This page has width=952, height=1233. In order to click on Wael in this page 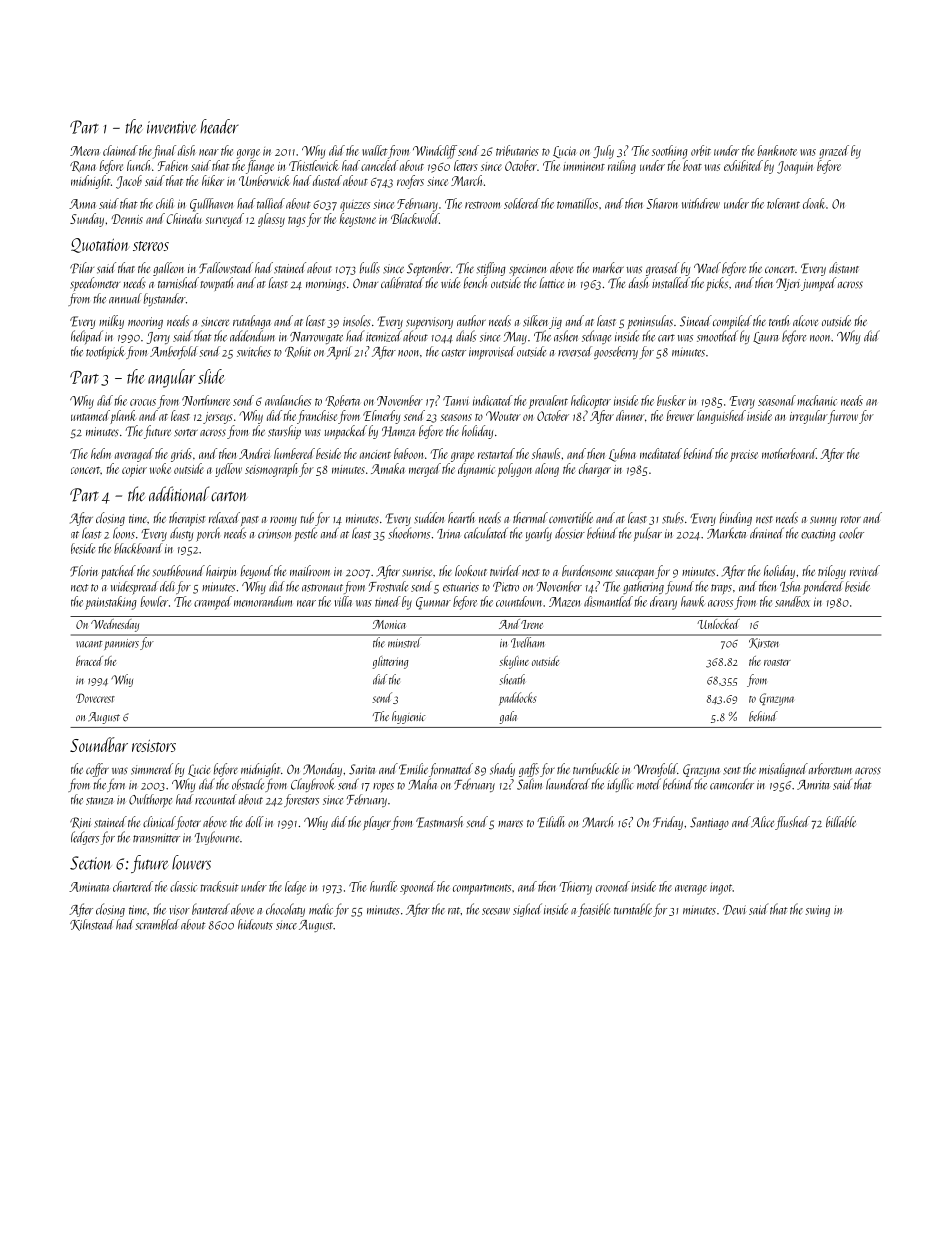, I will do `click(707, 267)`.
